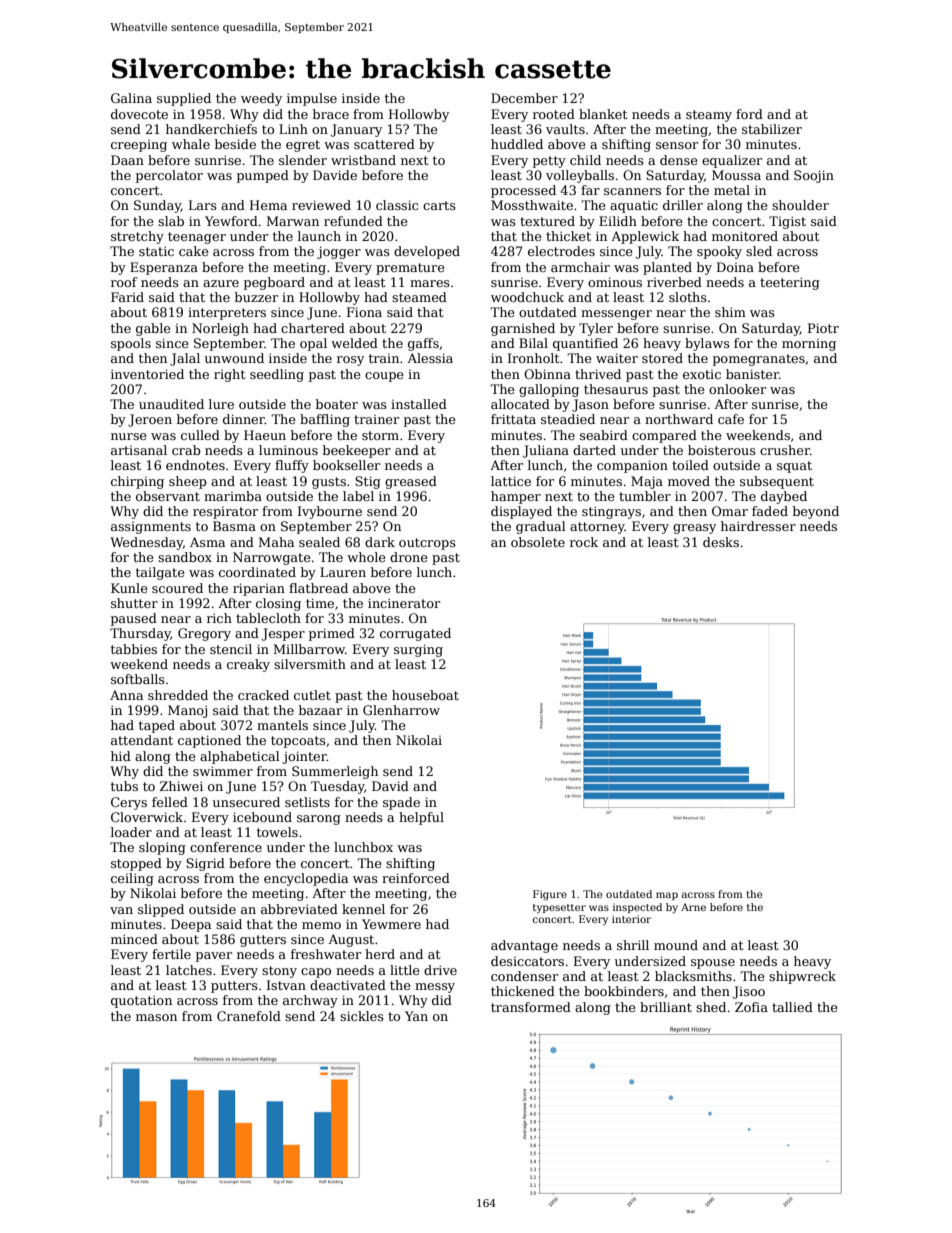 This page has width=952, height=1233. Describe the element at coordinates (319, 820) in the page. I see `sarong` at that location.
